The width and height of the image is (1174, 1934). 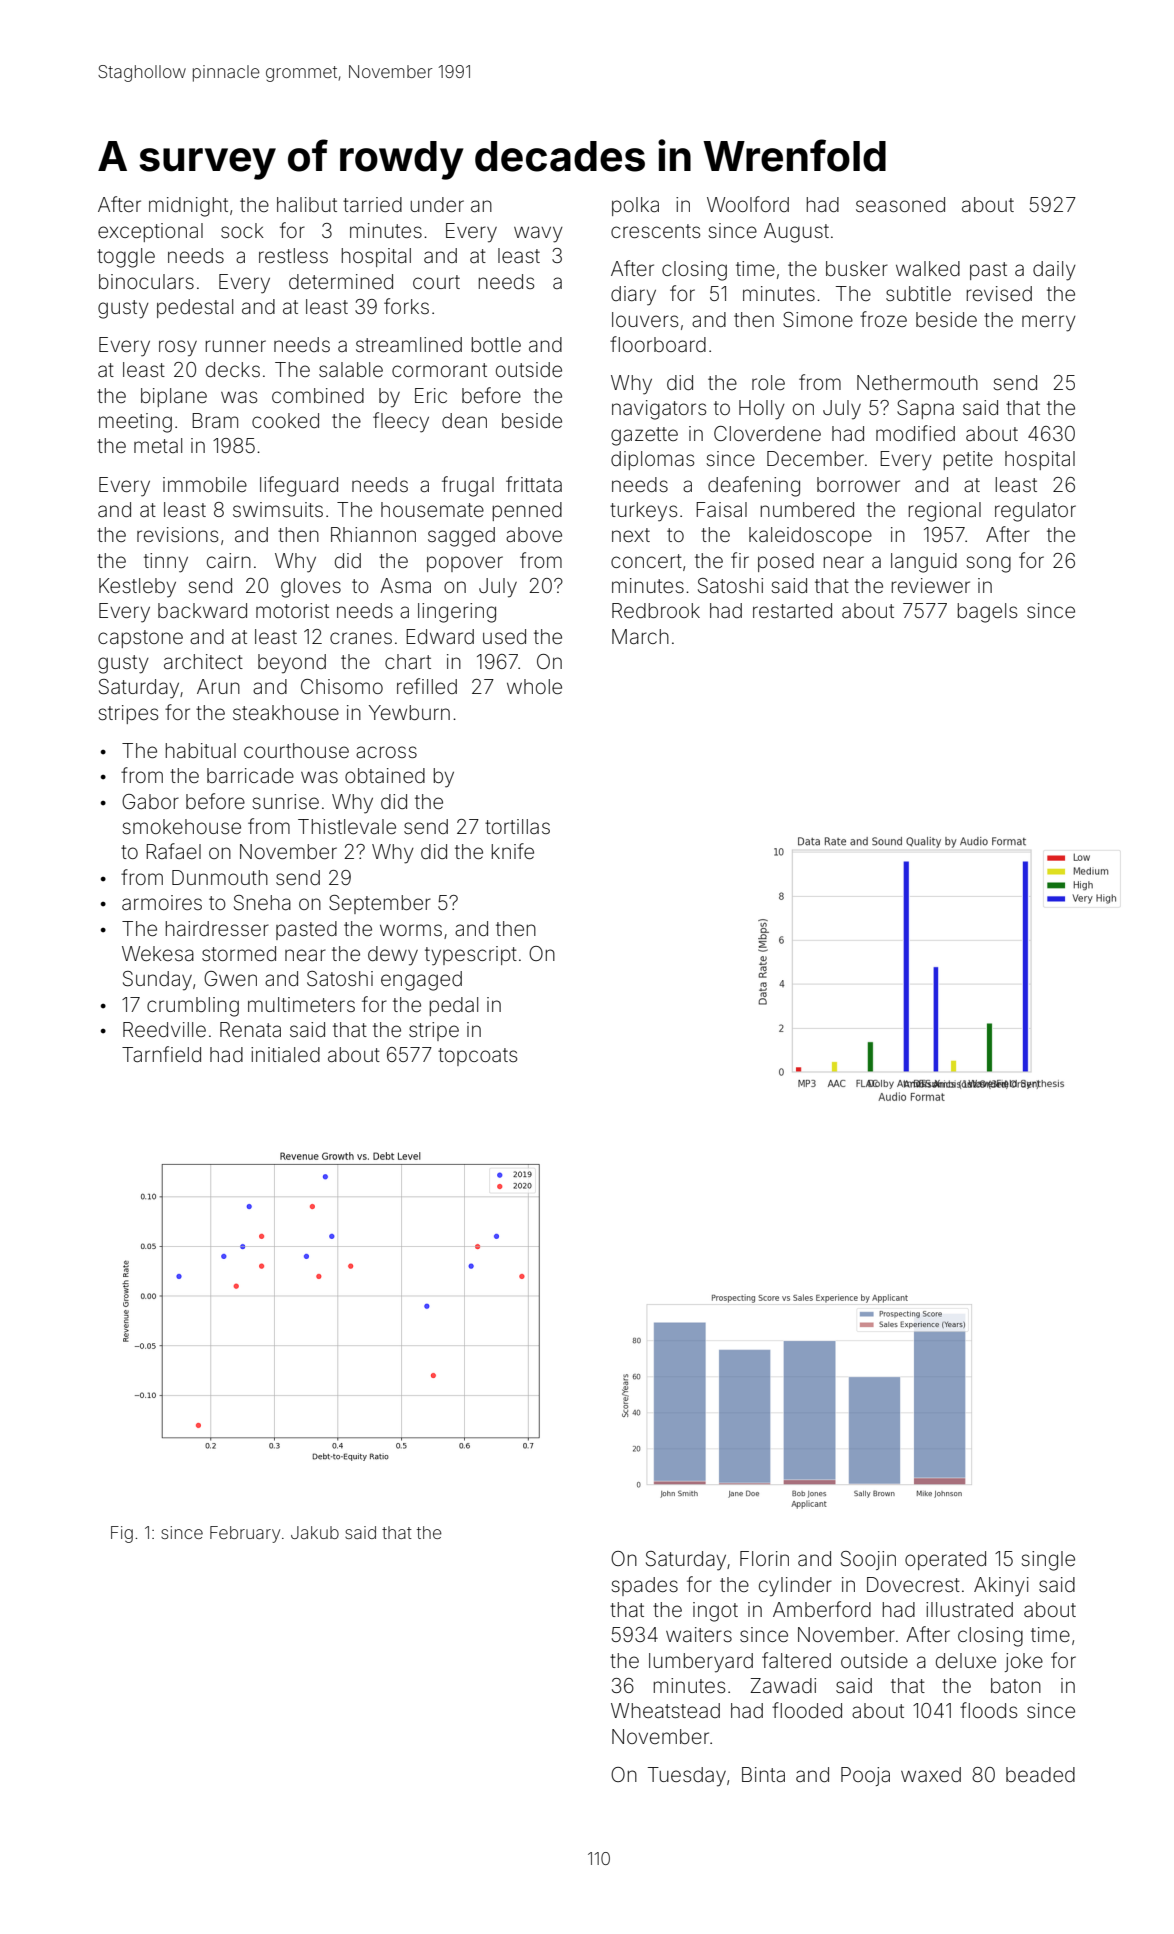 What do you see at coordinates (534, 534) in the image?
I see `above` at bounding box center [534, 534].
